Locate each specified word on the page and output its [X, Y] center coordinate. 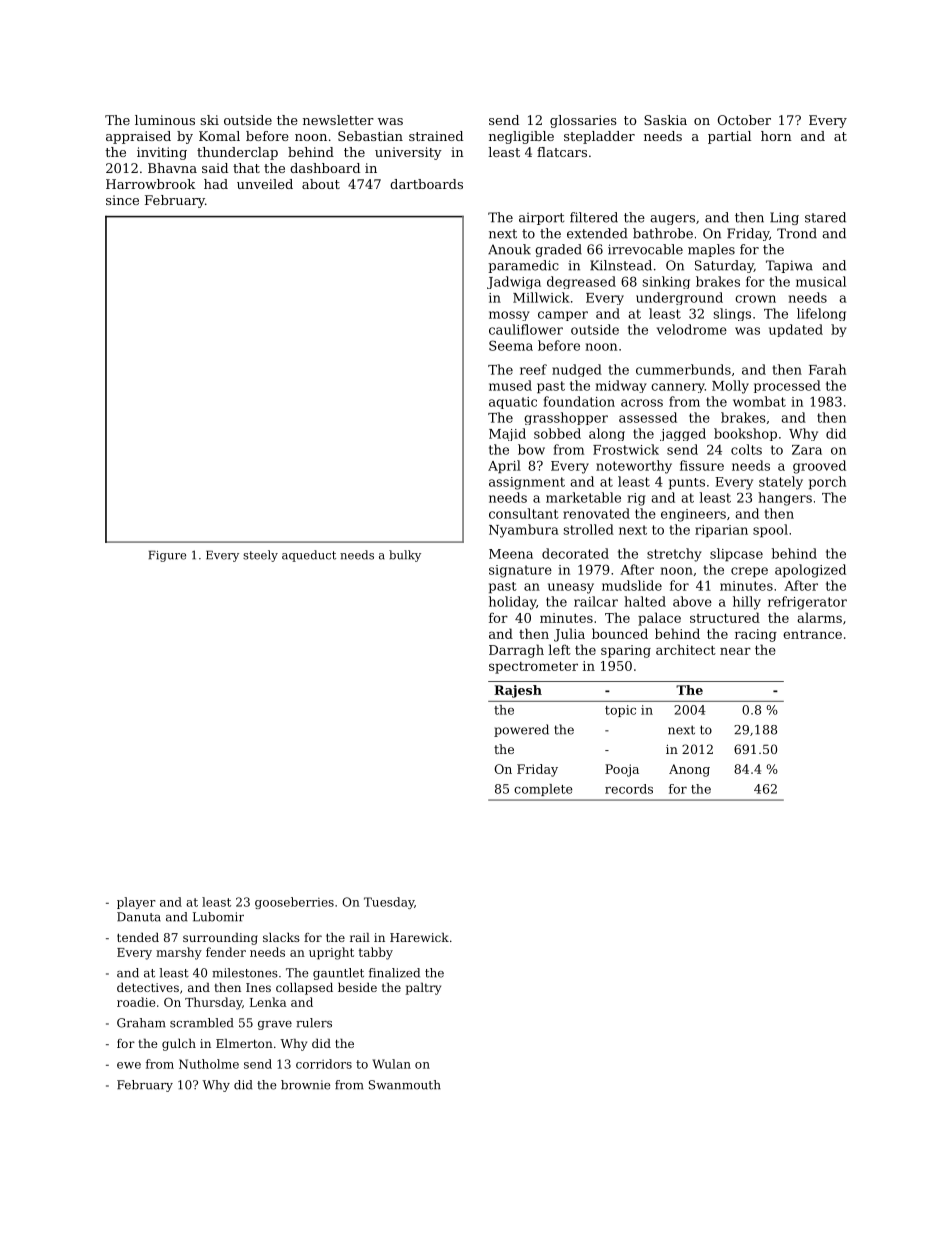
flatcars [562, 152]
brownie [305, 1085]
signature [520, 571]
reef [533, 369]
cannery [678, 388]
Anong [689, 770]
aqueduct [309, 556]
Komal [219, 136]
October [744, 120]
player [136, 903]
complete [543, 790]
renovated [596, 513]
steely [260, 556]
